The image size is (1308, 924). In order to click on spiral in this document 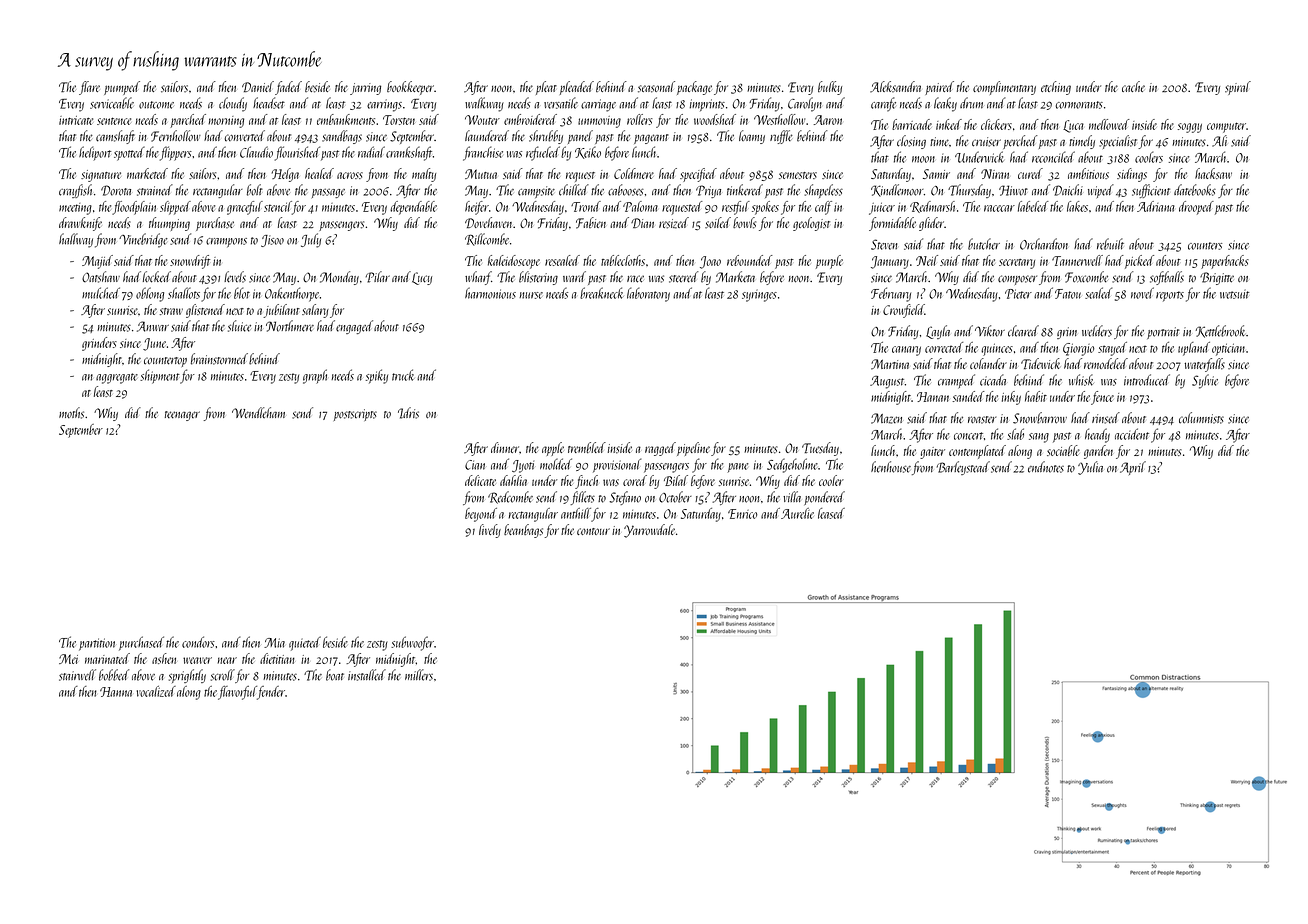, I will do `click(1238, 88)`.
